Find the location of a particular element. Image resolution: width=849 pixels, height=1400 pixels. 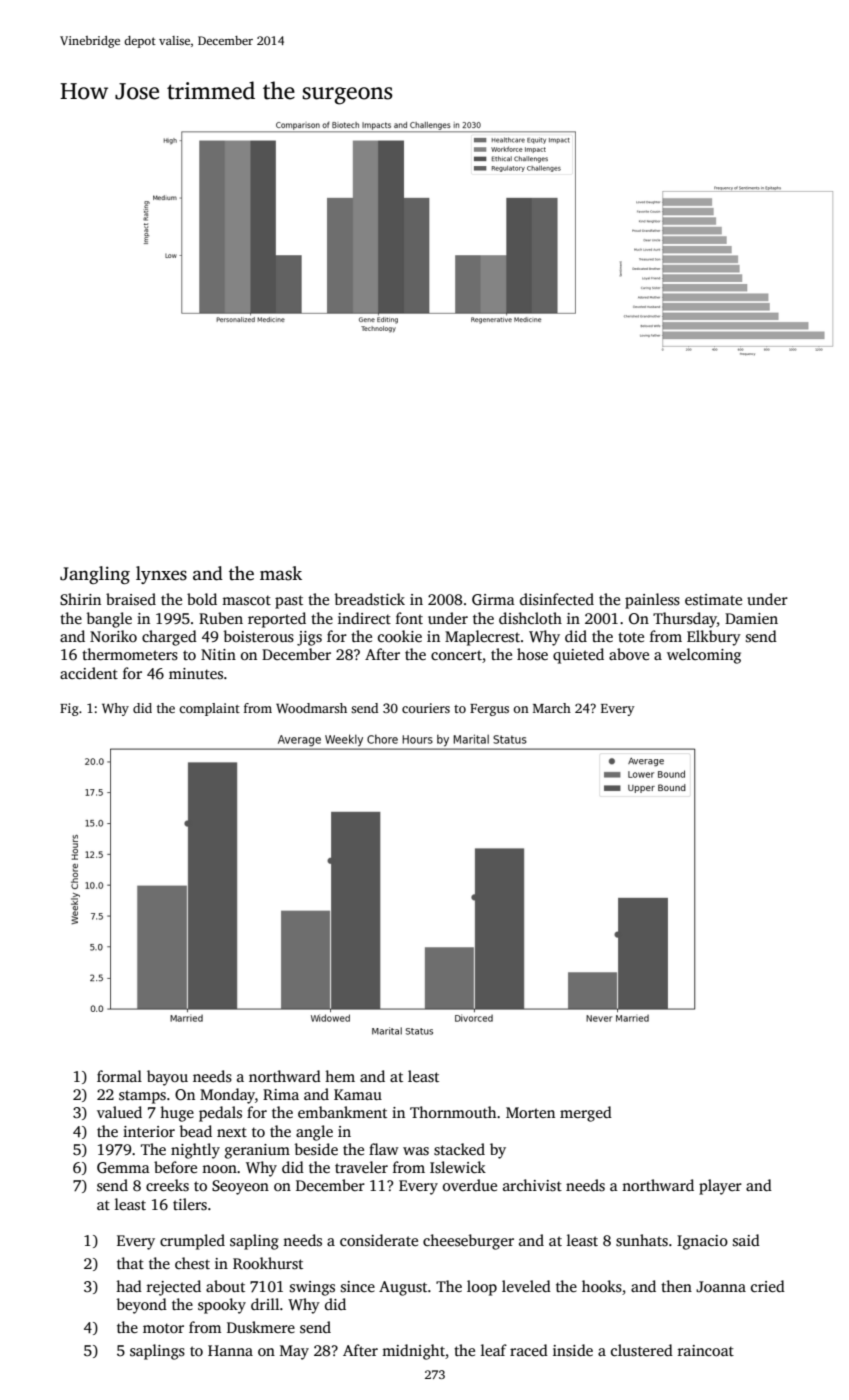

Woodmarsh is located at coordinates (311, 708).
